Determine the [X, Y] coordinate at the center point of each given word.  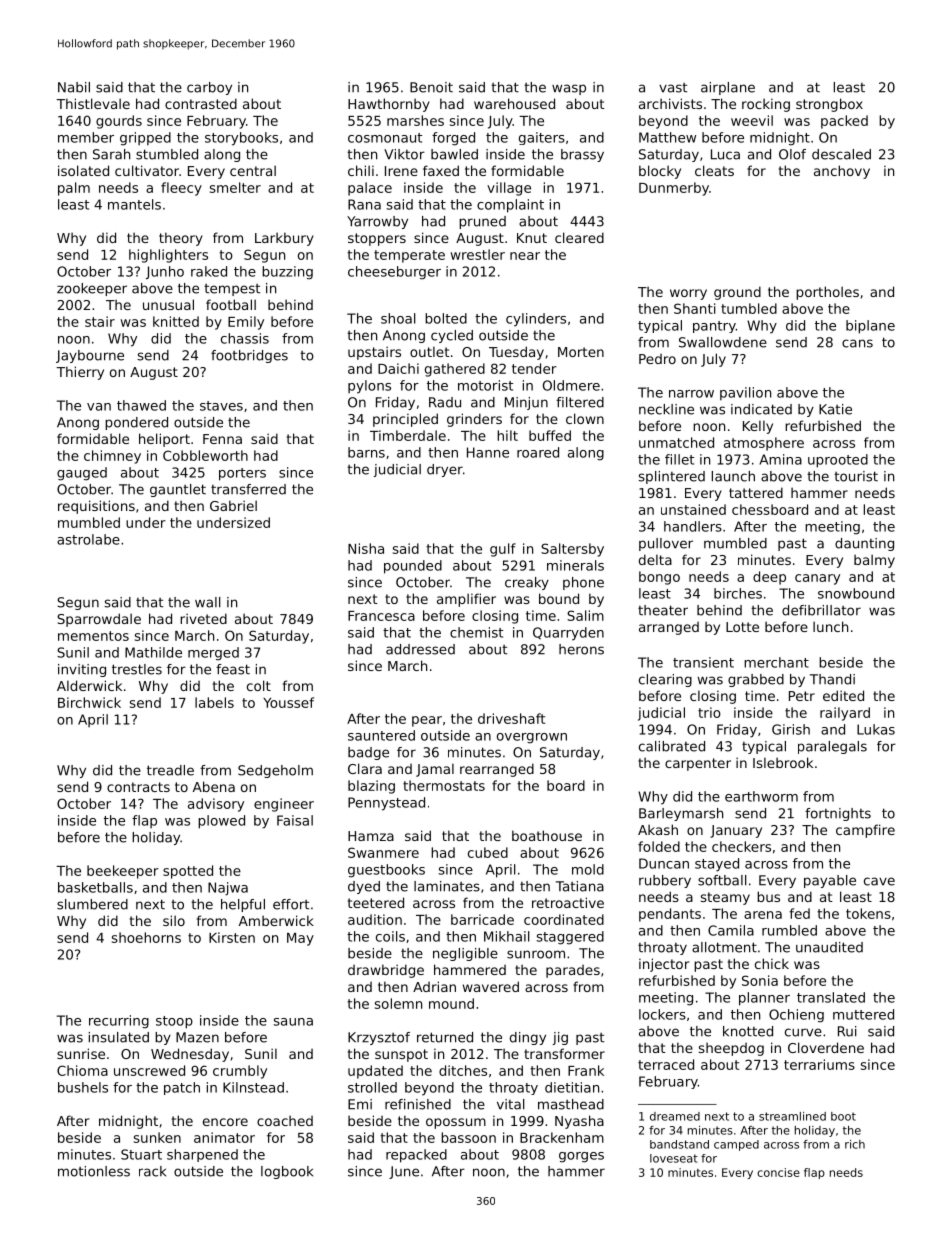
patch [182, 1088]
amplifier [466, 600]
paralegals [832, 747]
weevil [752, 120]
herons [581, 649]
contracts [138, 787]
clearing [665, 680]
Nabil [74, 87]
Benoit [431, 87]
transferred [248, 489]
